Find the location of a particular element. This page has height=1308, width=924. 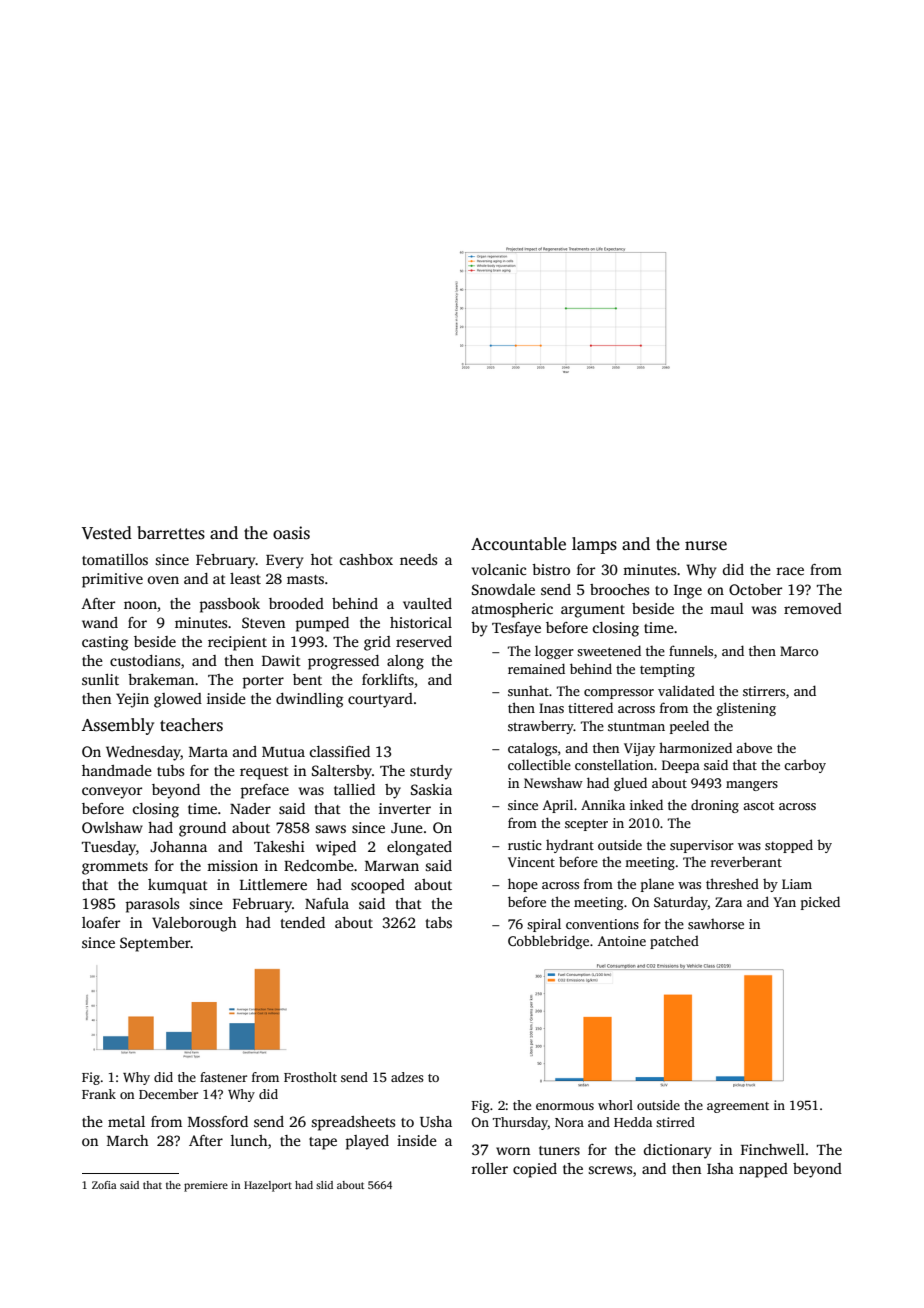

slid is located at coordinates (324, 1185).
